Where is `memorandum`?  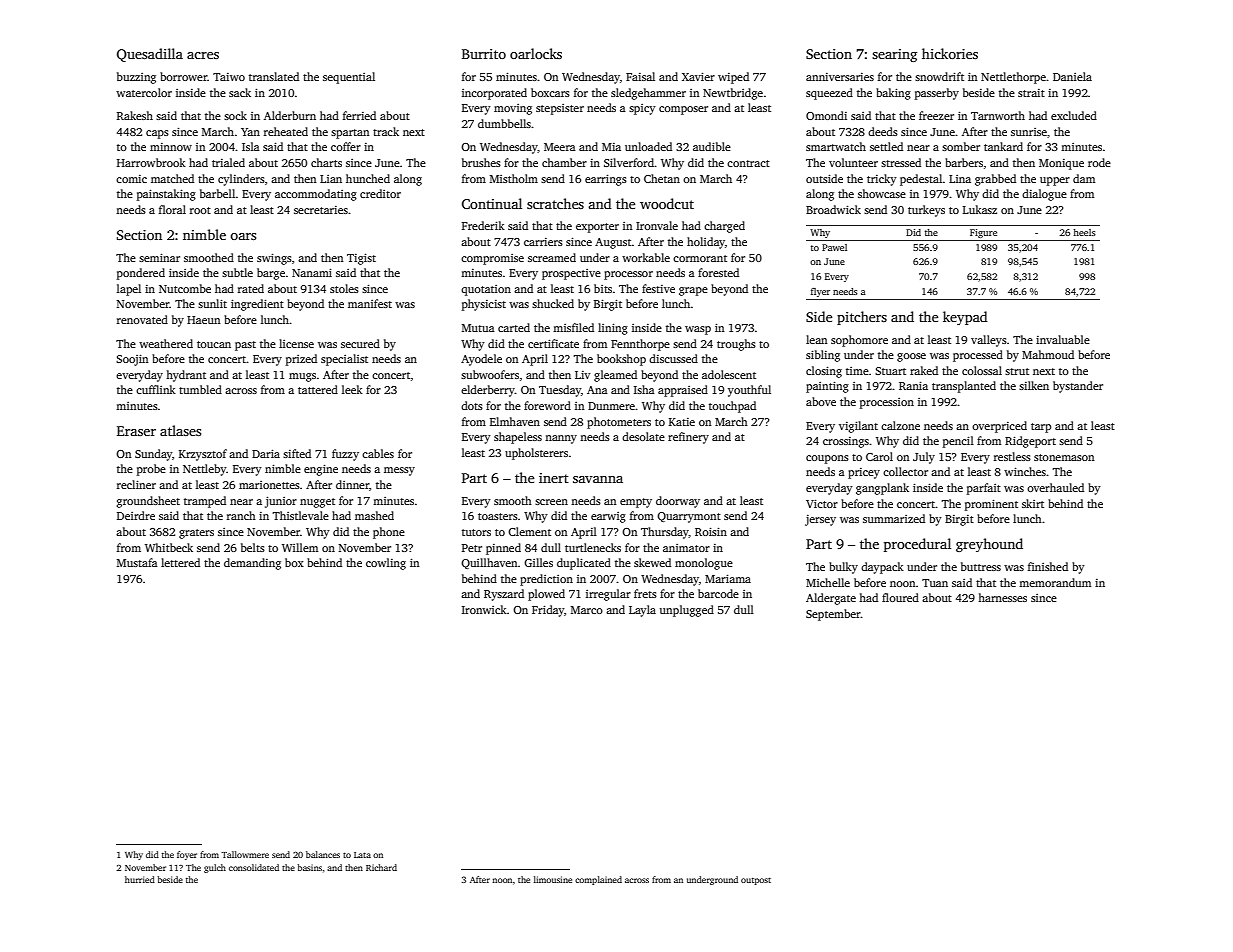 memorandum is located at coordinates (1055, 582).
